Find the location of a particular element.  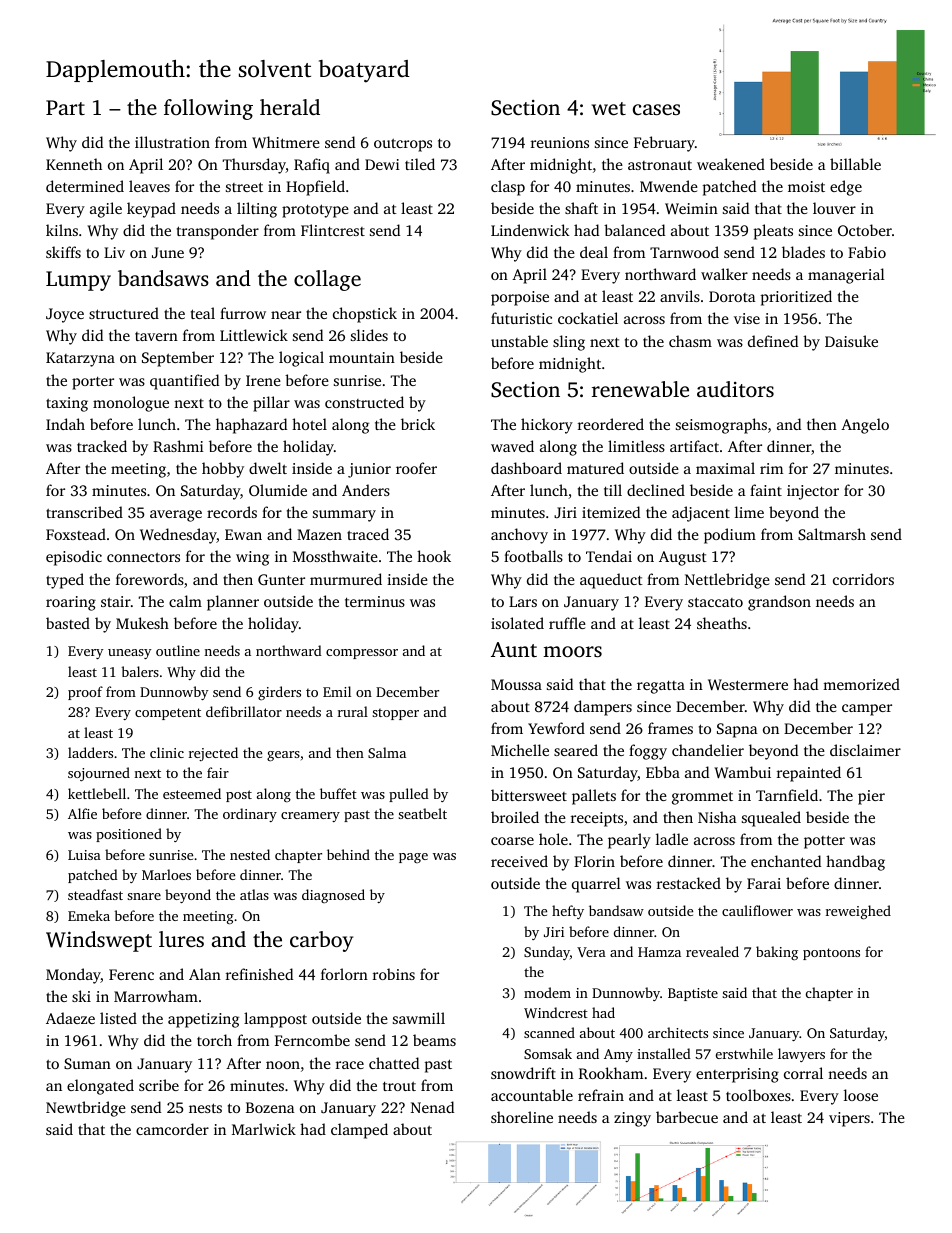

cases is located at coordinates (656, 109).
